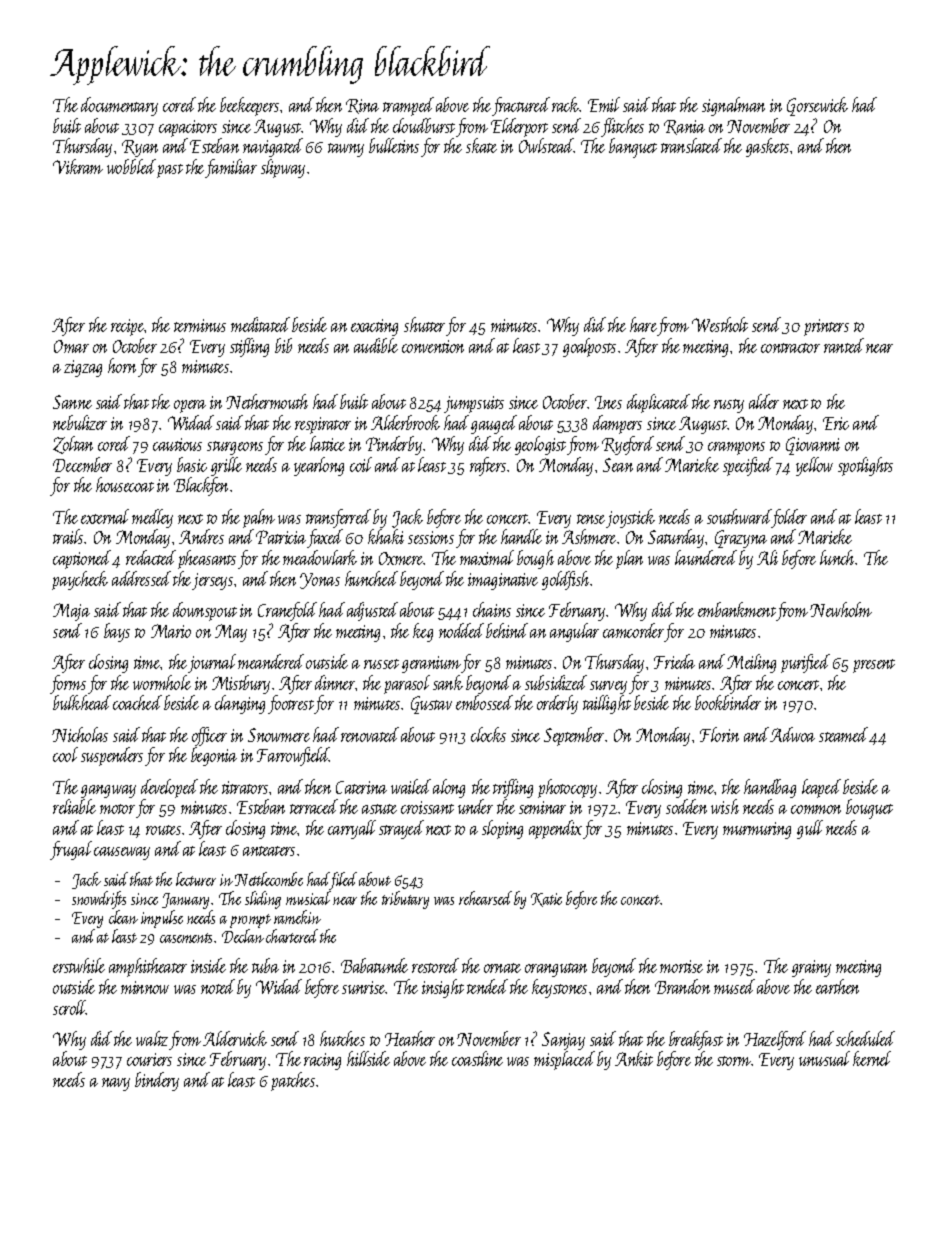 The image size is (952, 1233). What do you see at coordinates (119, 106) in the screenshot?
I see `documentary` at bounding box center [119, 106].
